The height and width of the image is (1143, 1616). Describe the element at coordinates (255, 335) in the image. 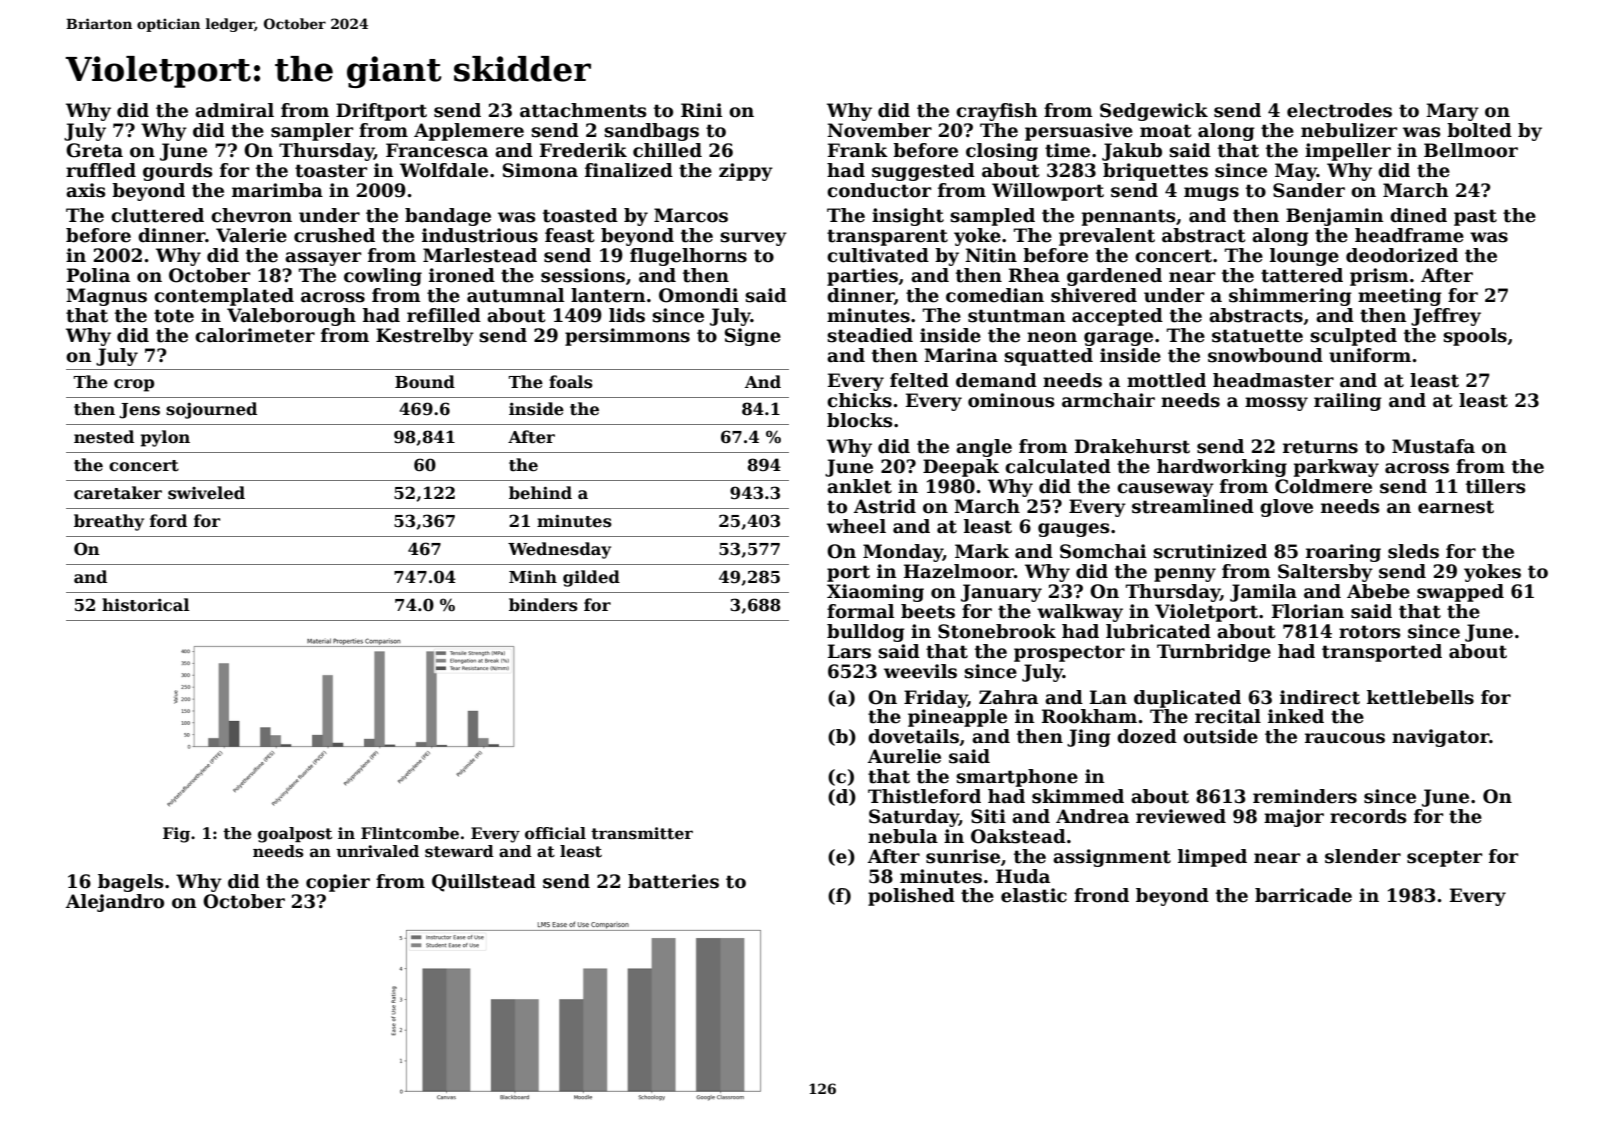

I see `calorimeter` at that location.
